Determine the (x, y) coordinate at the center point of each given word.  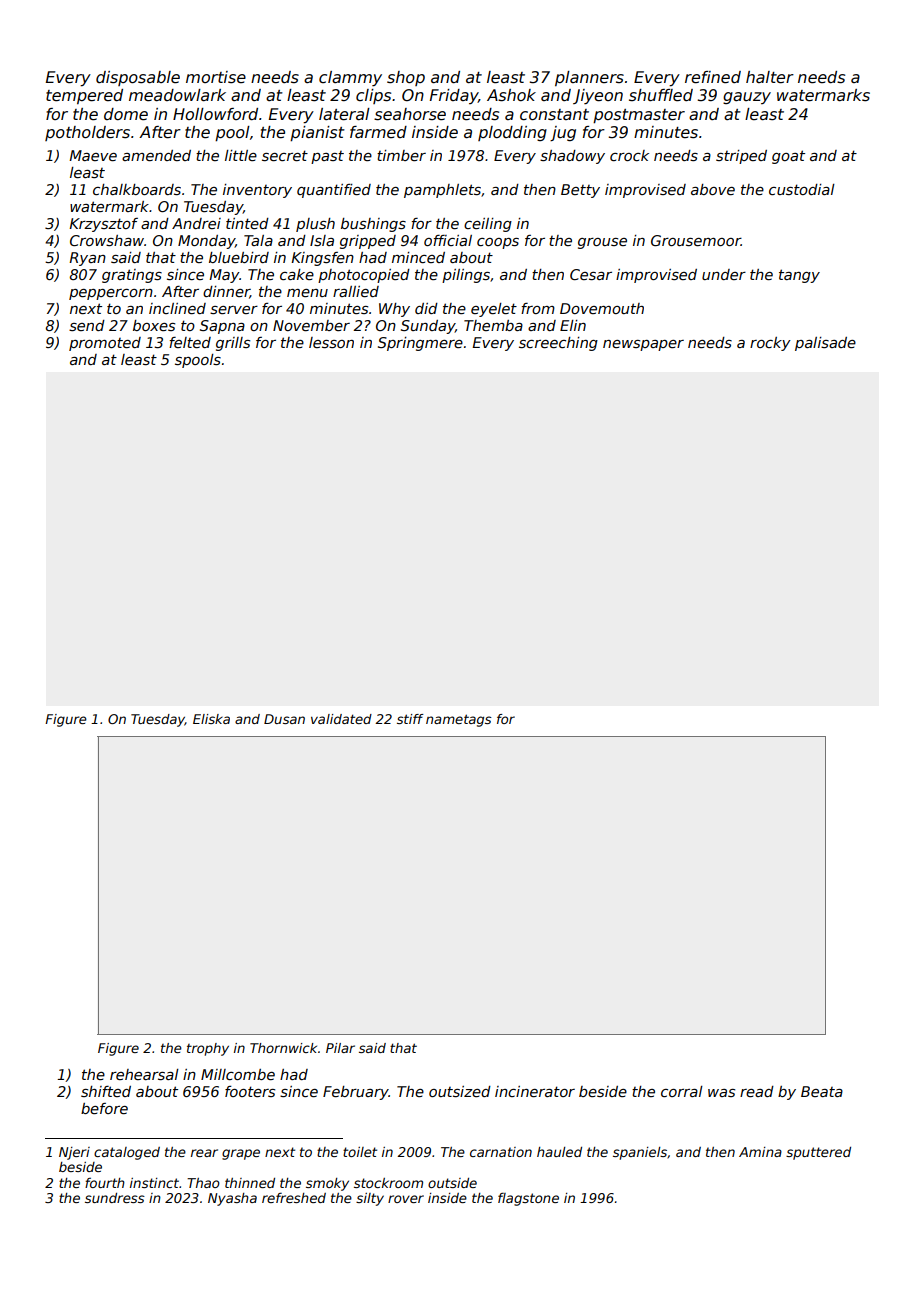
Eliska (211, 719)
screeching (558, 344)
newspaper (643, 345)
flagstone (528, 1199)
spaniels (640, 1153)
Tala (258, 240)
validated (341, 719)
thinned (250, 1183)
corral (682, 1091)
